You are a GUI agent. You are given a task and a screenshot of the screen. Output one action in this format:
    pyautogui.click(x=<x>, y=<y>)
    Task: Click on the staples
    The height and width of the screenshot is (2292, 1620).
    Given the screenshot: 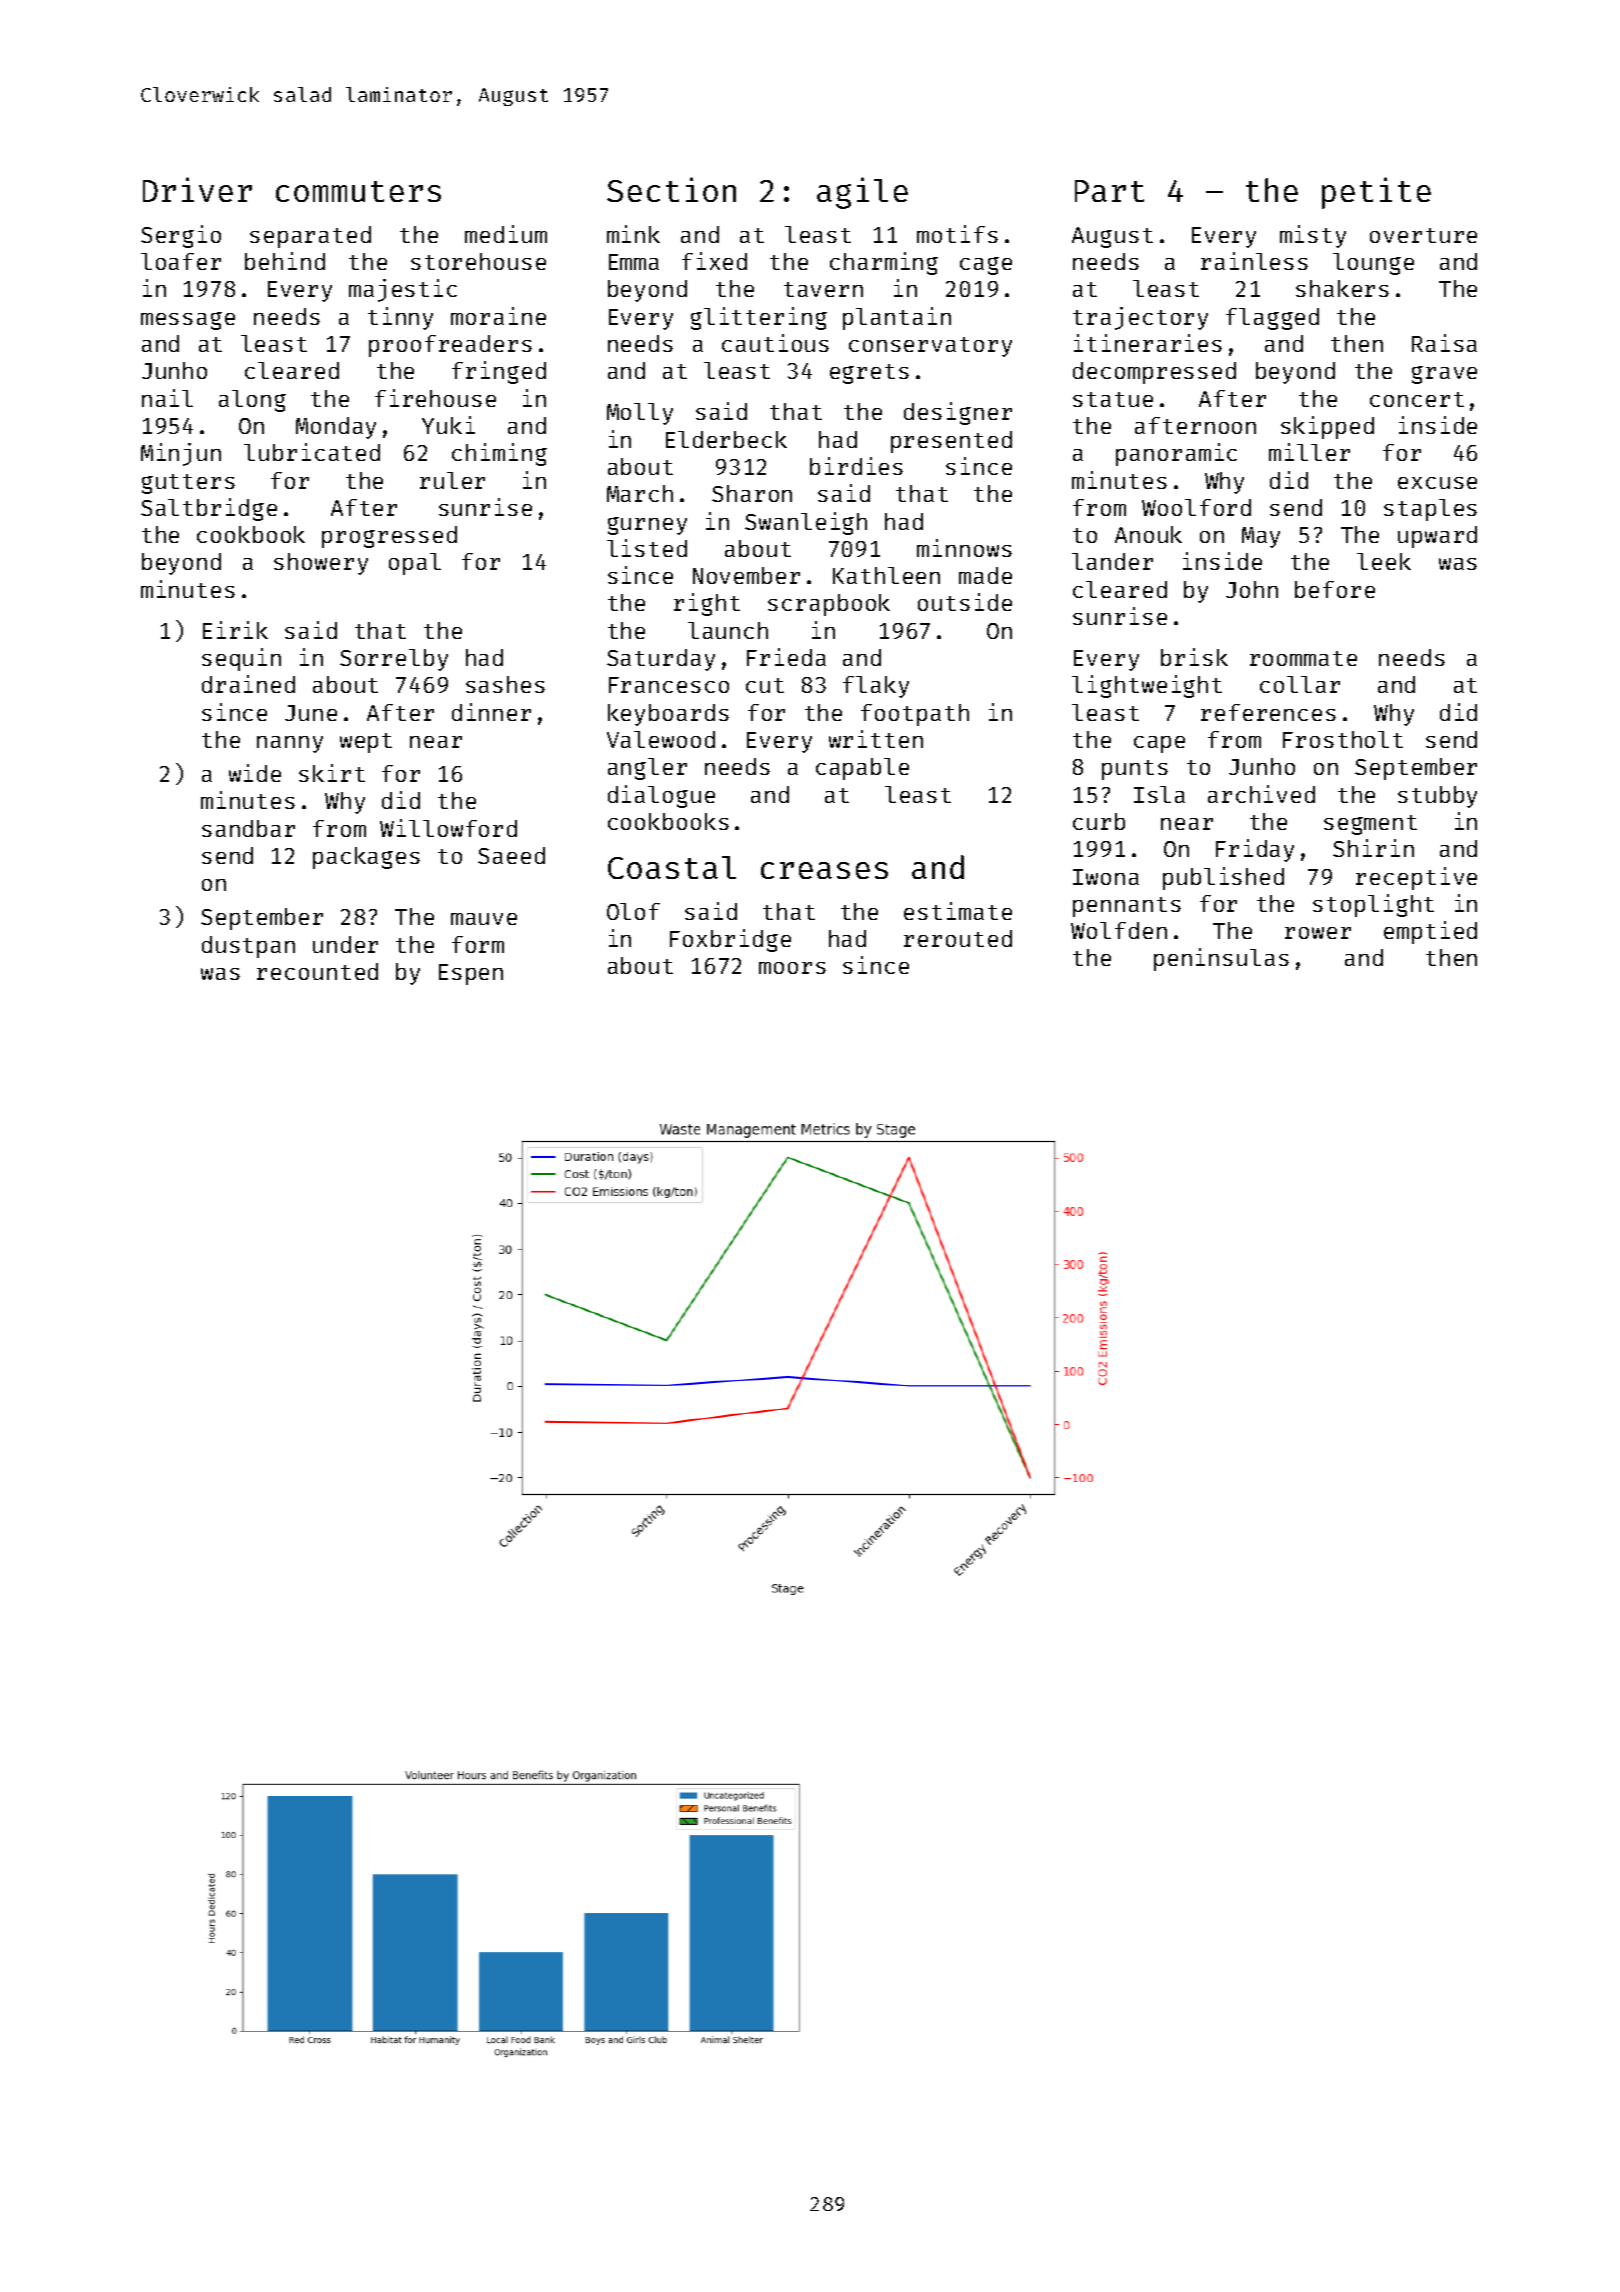 What is the action you would take?
    pyautogui.click(x=1430, y=510)
